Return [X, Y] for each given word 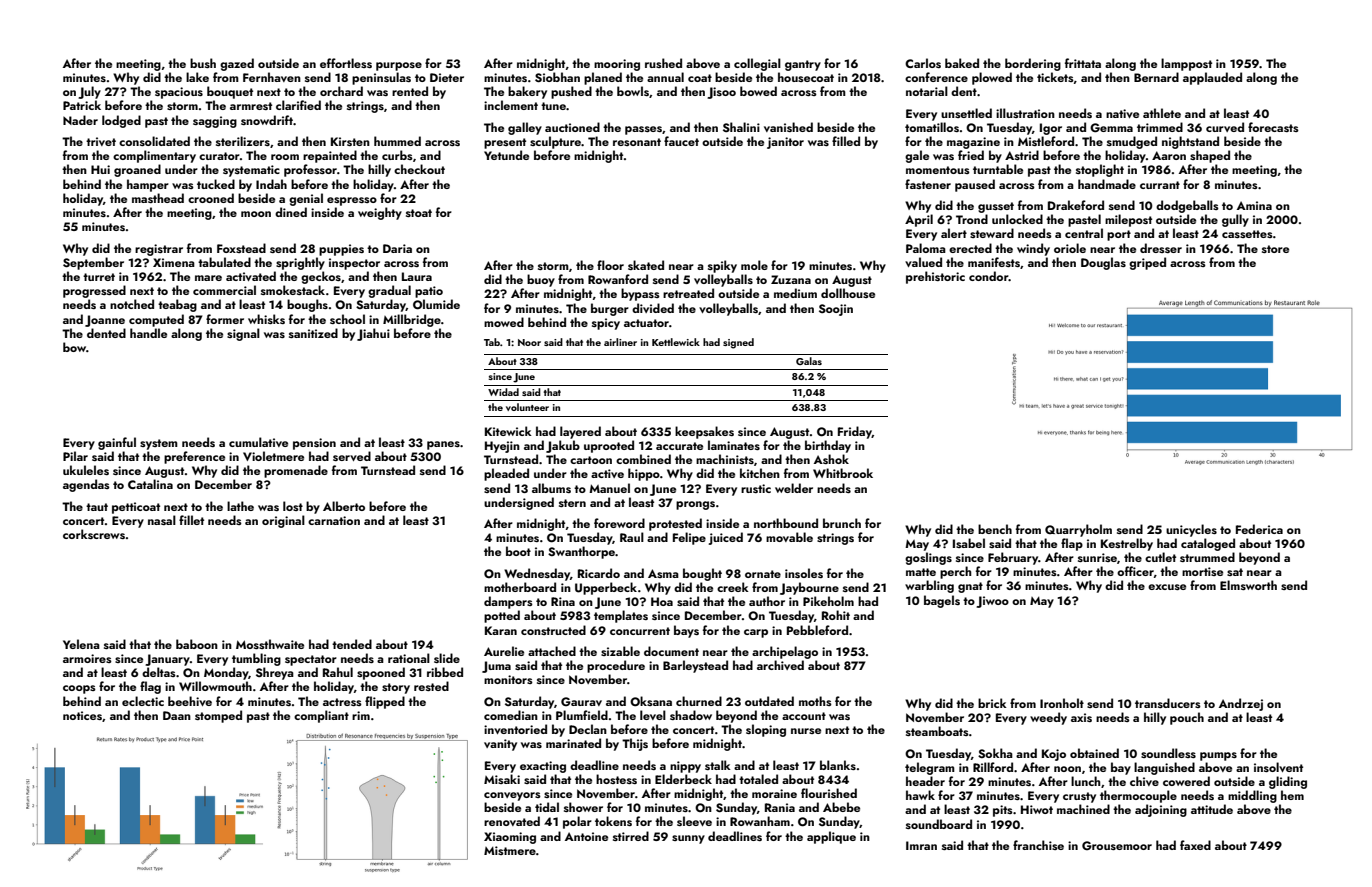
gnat [970, 587]
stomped [218, 716]
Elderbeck [683, 779]
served [352, 456]
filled [846, 141]
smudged [1132, 142]
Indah [271, 184]
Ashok [831, 459]
